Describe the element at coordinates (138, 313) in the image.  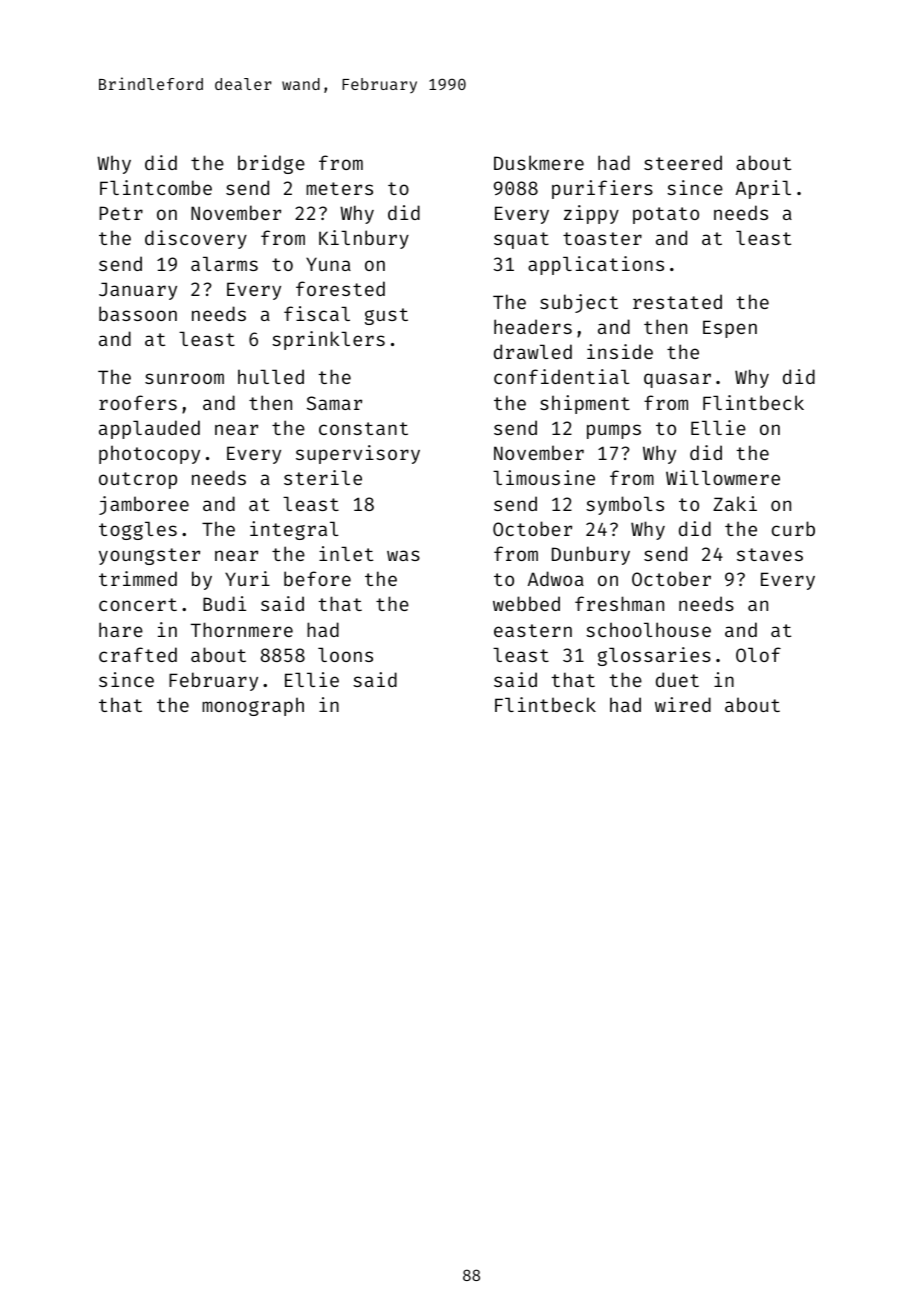
I see `bassoon` at that location.
